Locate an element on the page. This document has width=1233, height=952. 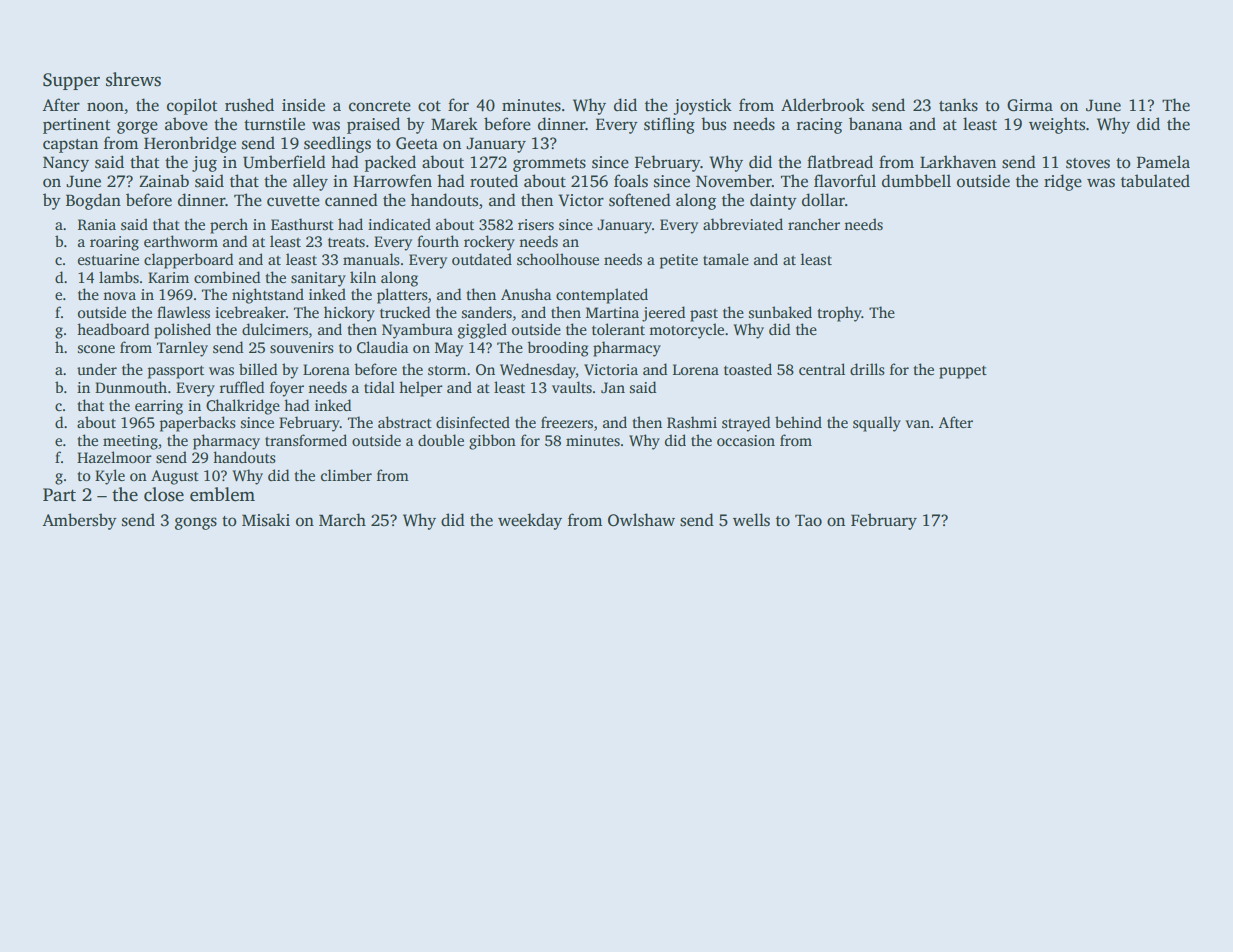
cot is located at coordinates (429, 106).
